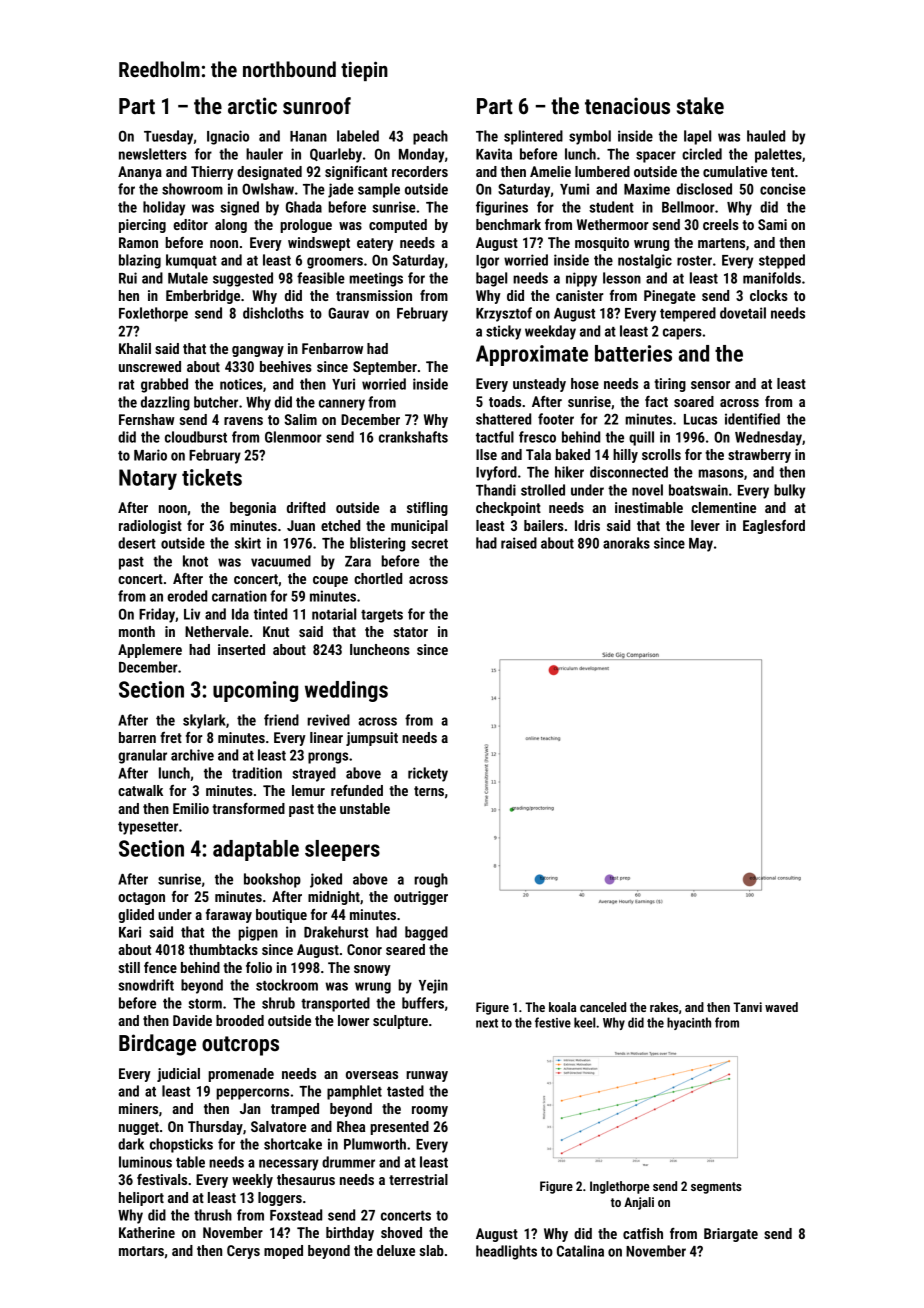 Image resolution: width=924 pixels, height=1308 pixels. I want to click on Eaglesford, so click(774, 527).
